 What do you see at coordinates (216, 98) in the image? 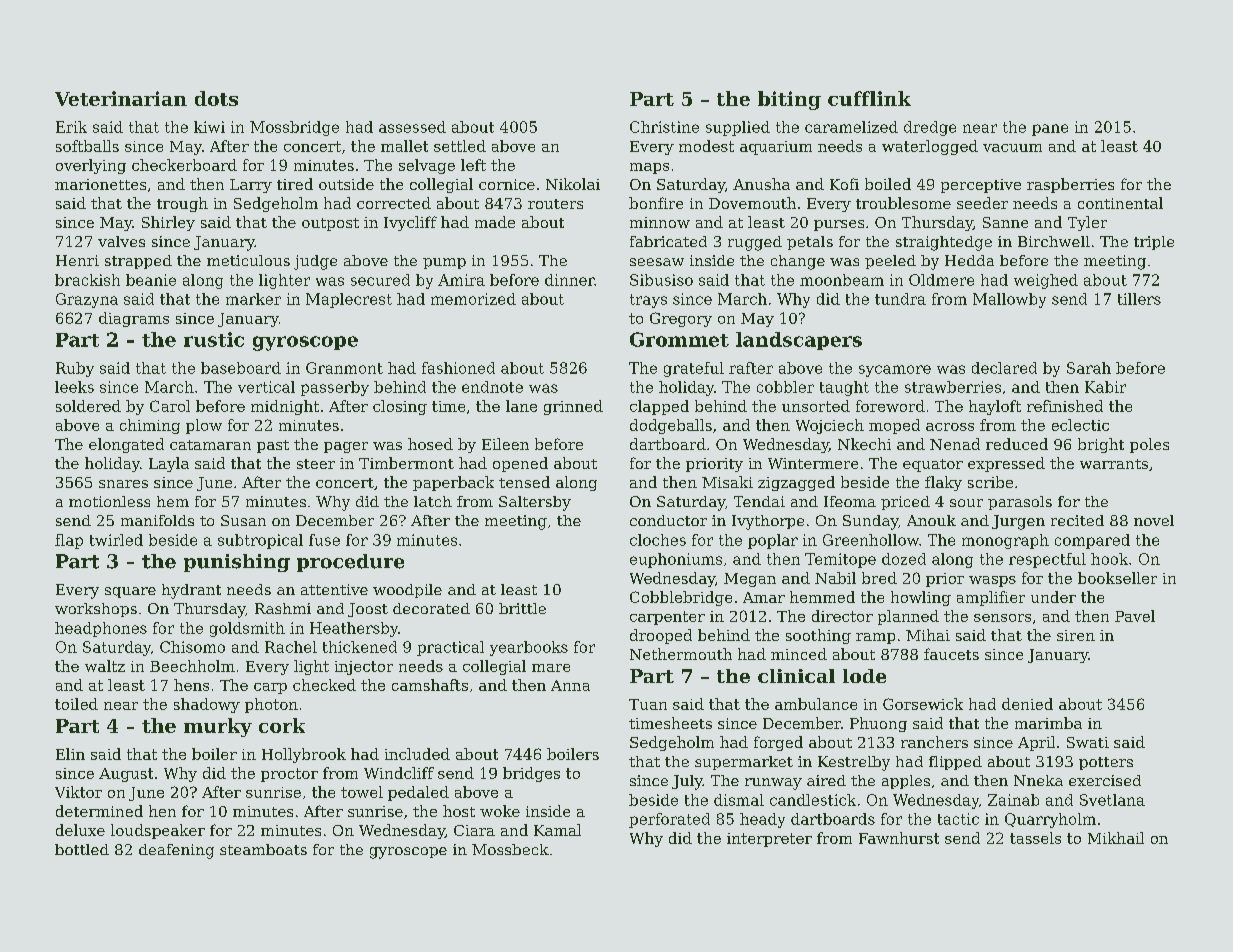
I see `dots` at bounding box center [216, 98].
